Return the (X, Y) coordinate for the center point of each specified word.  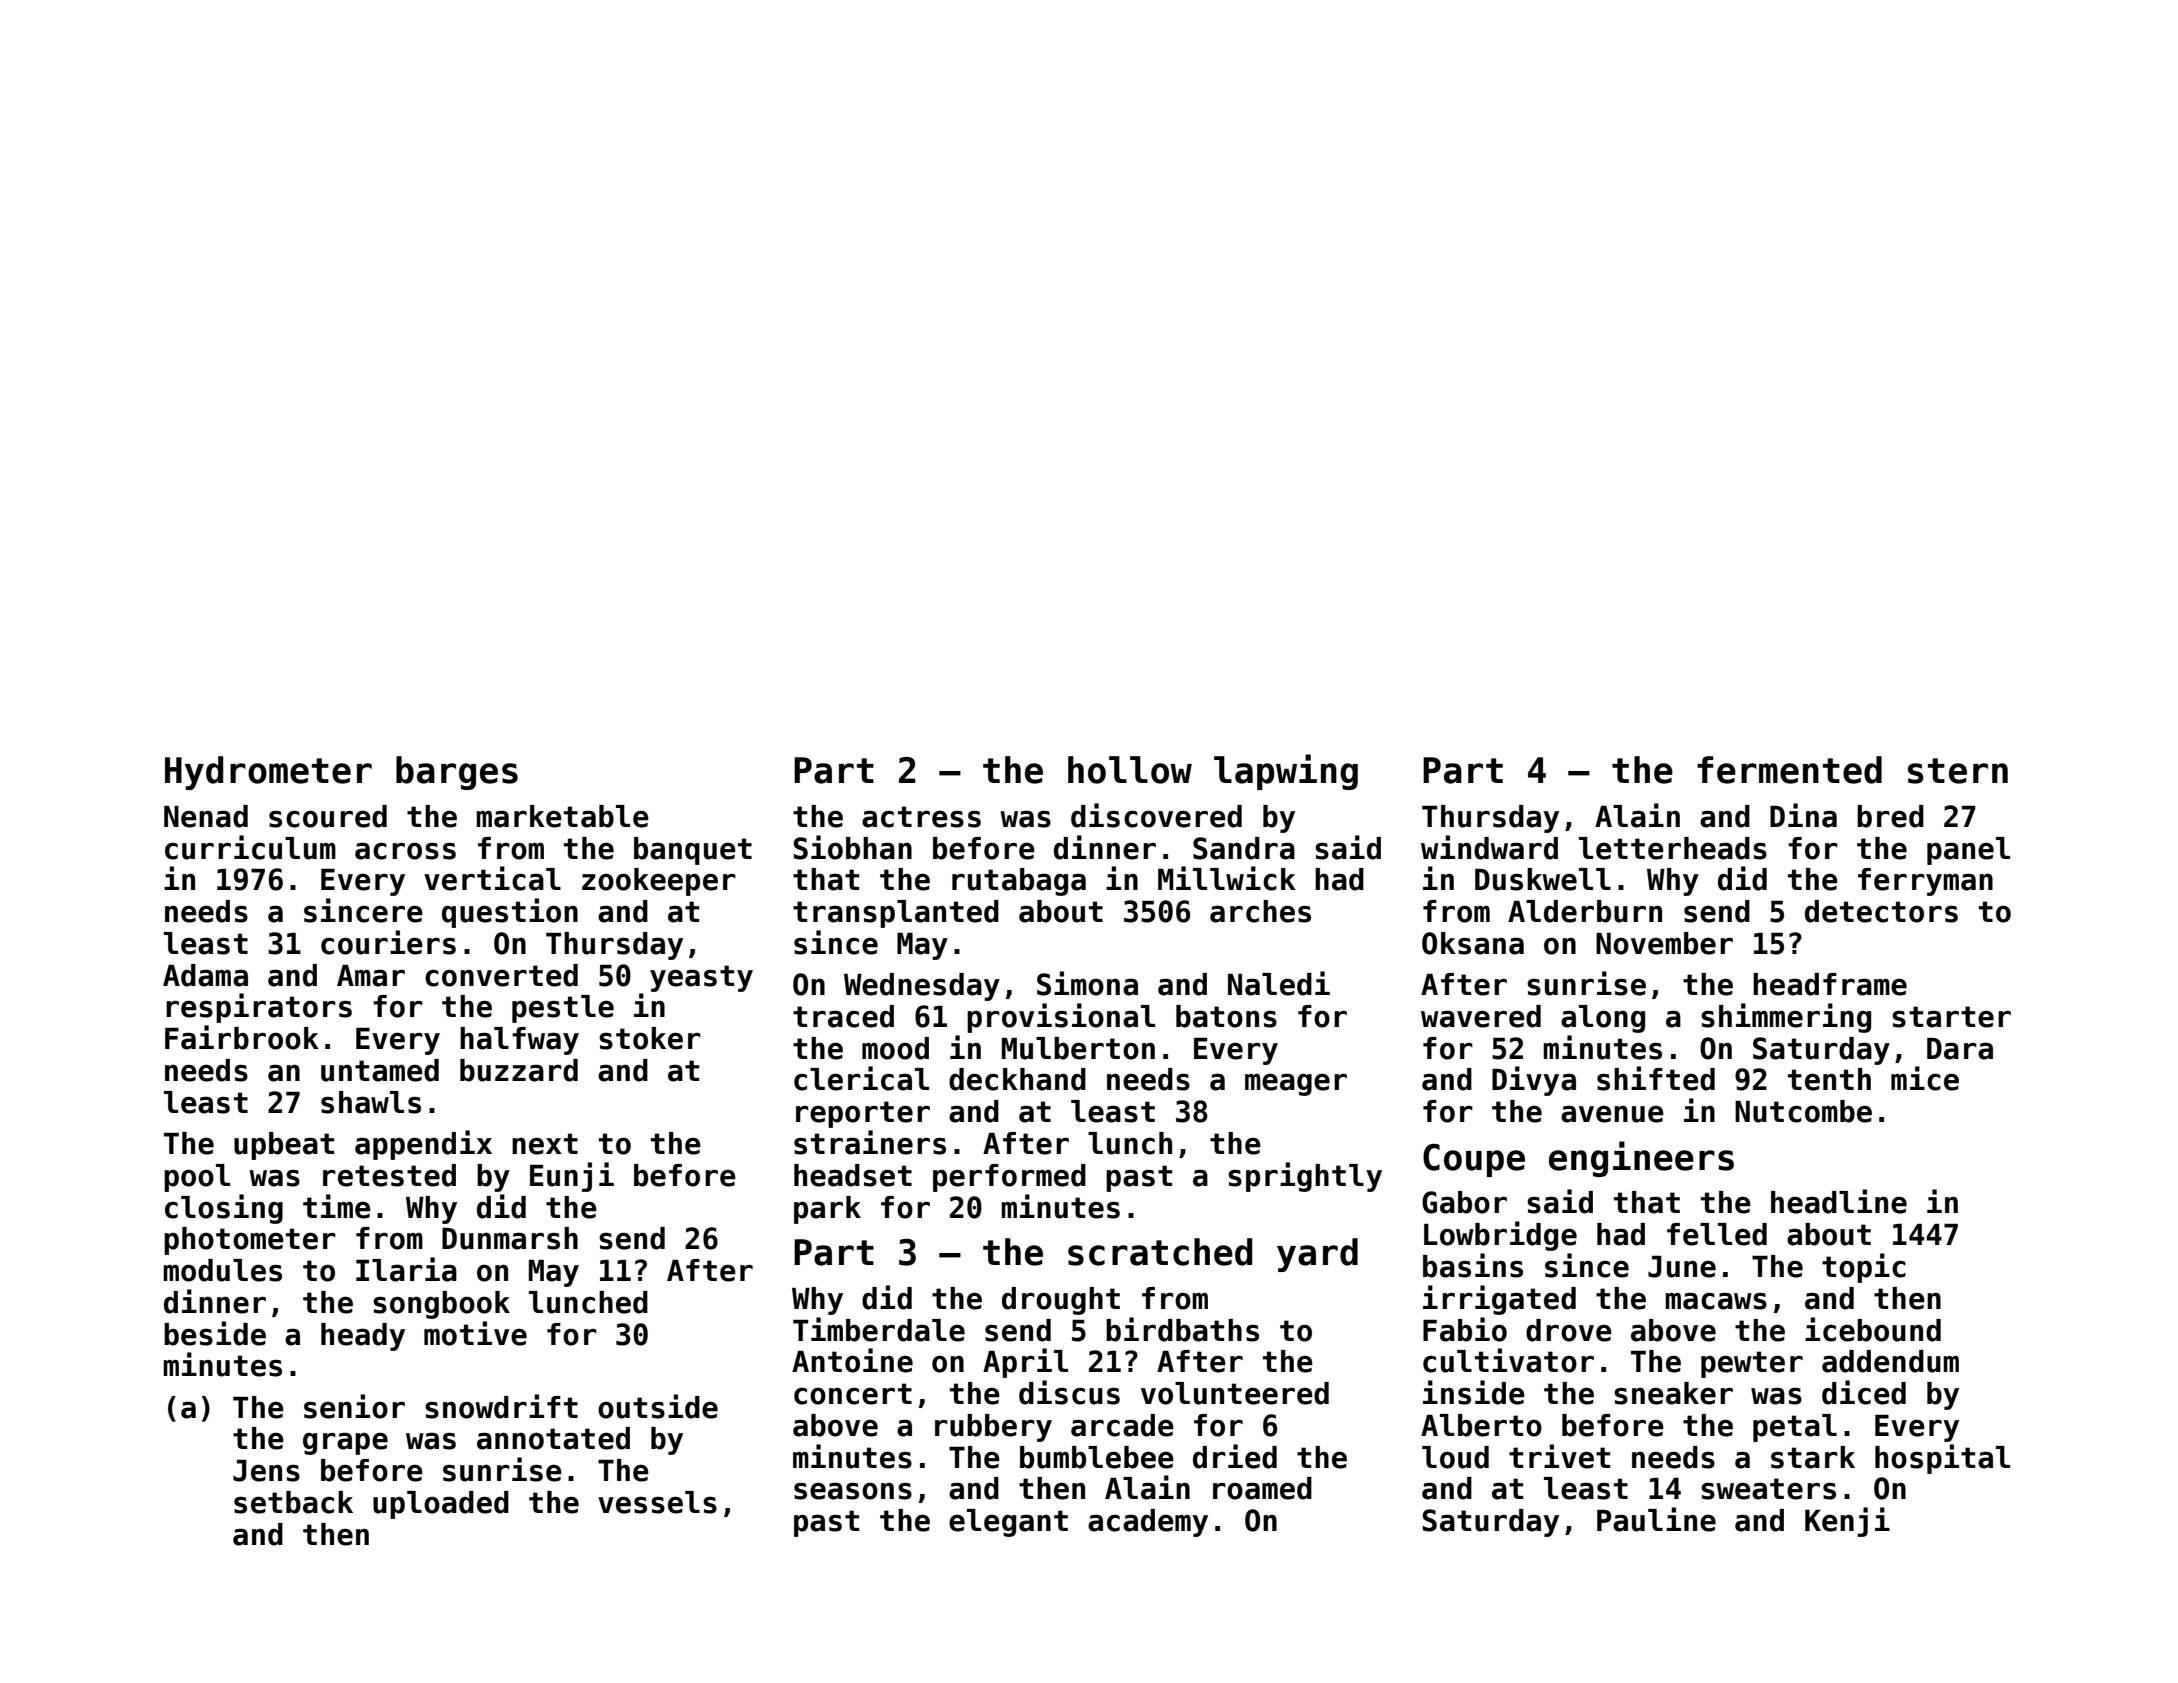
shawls (371, 1102)
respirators (259, 1008)
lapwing (1286, 772)
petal (1795, 1428)
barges (457, 773)
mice (1925, 1078)
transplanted (896, 914)
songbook (441, 1305)
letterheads (1673, 848)
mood (895, 1048)
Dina (1803, 815)
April (1025, 1363)
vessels (657, 1502)
